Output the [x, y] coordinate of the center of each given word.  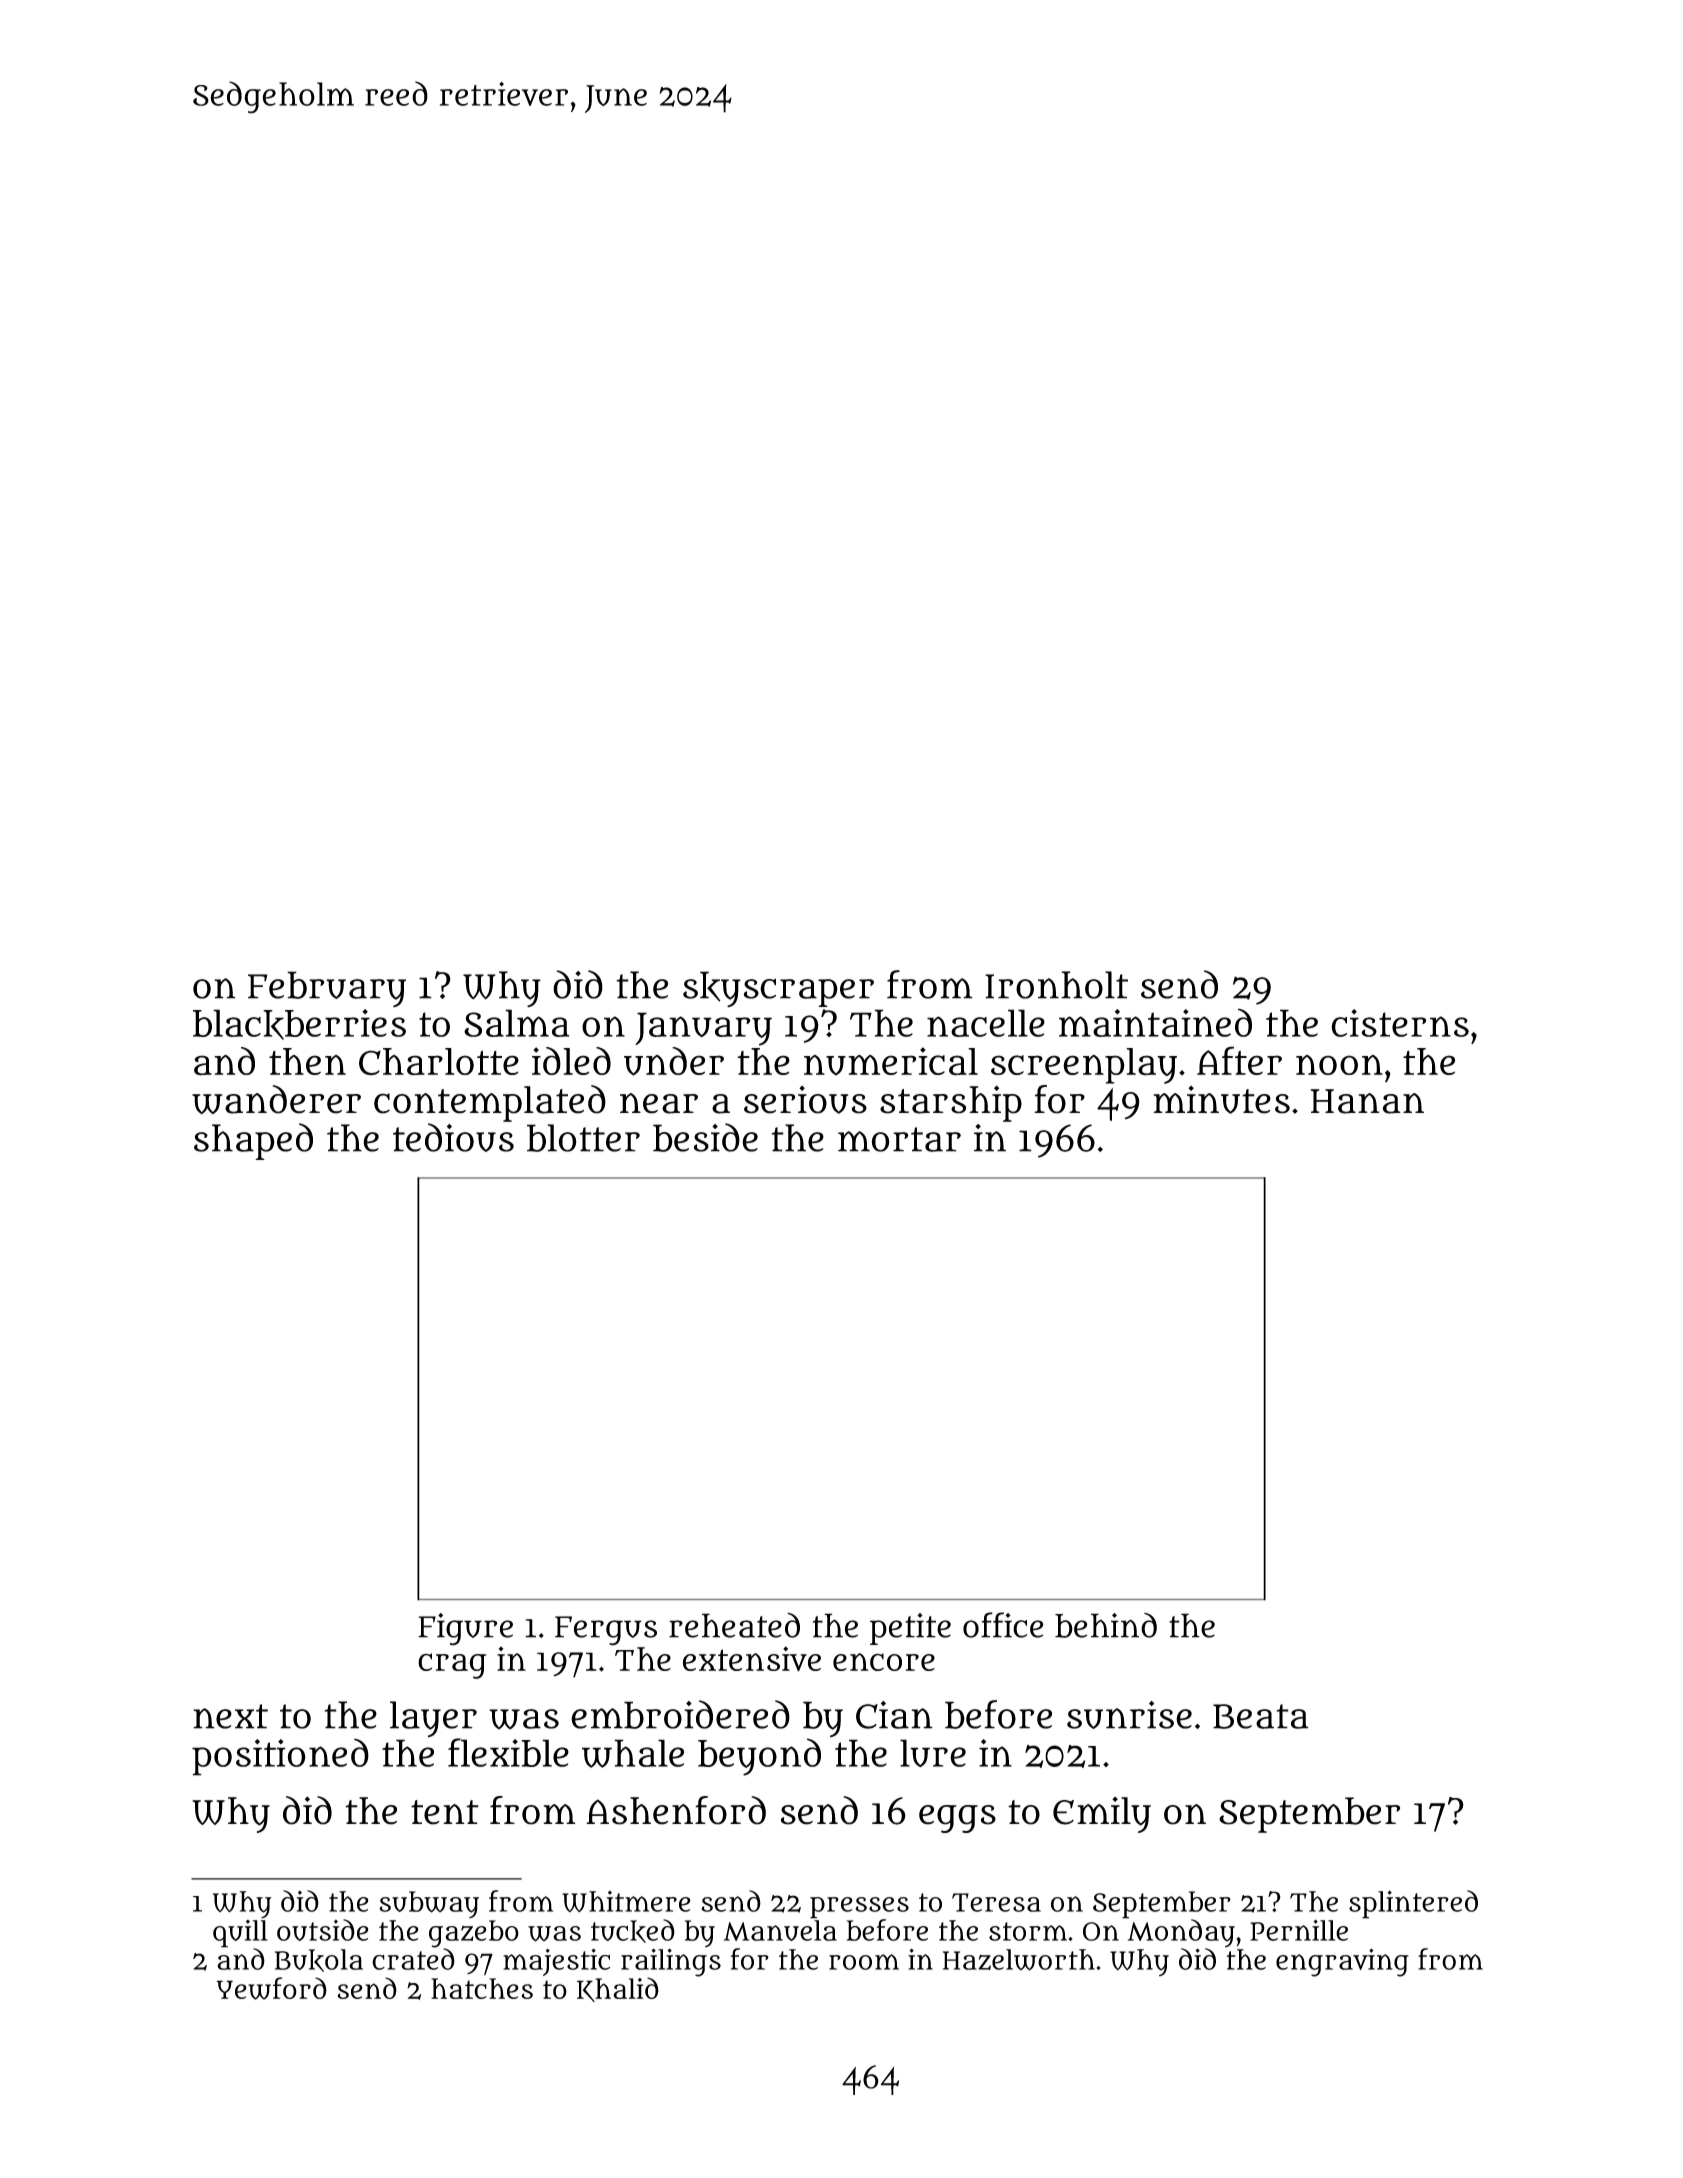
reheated [734, 1625]
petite [910, 1629]
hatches [482, 1988]
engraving [1342, 1962]
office [1003, 1625]
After [1239, 1060]
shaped [253, 1141]
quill [240, 1934]
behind [1106, 1625]
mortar [899, 1139]
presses [859, 1908]
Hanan [1367, 1101]
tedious [453, 1137]
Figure [465, 1629]
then [307, 1061]
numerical [891, 1061]
